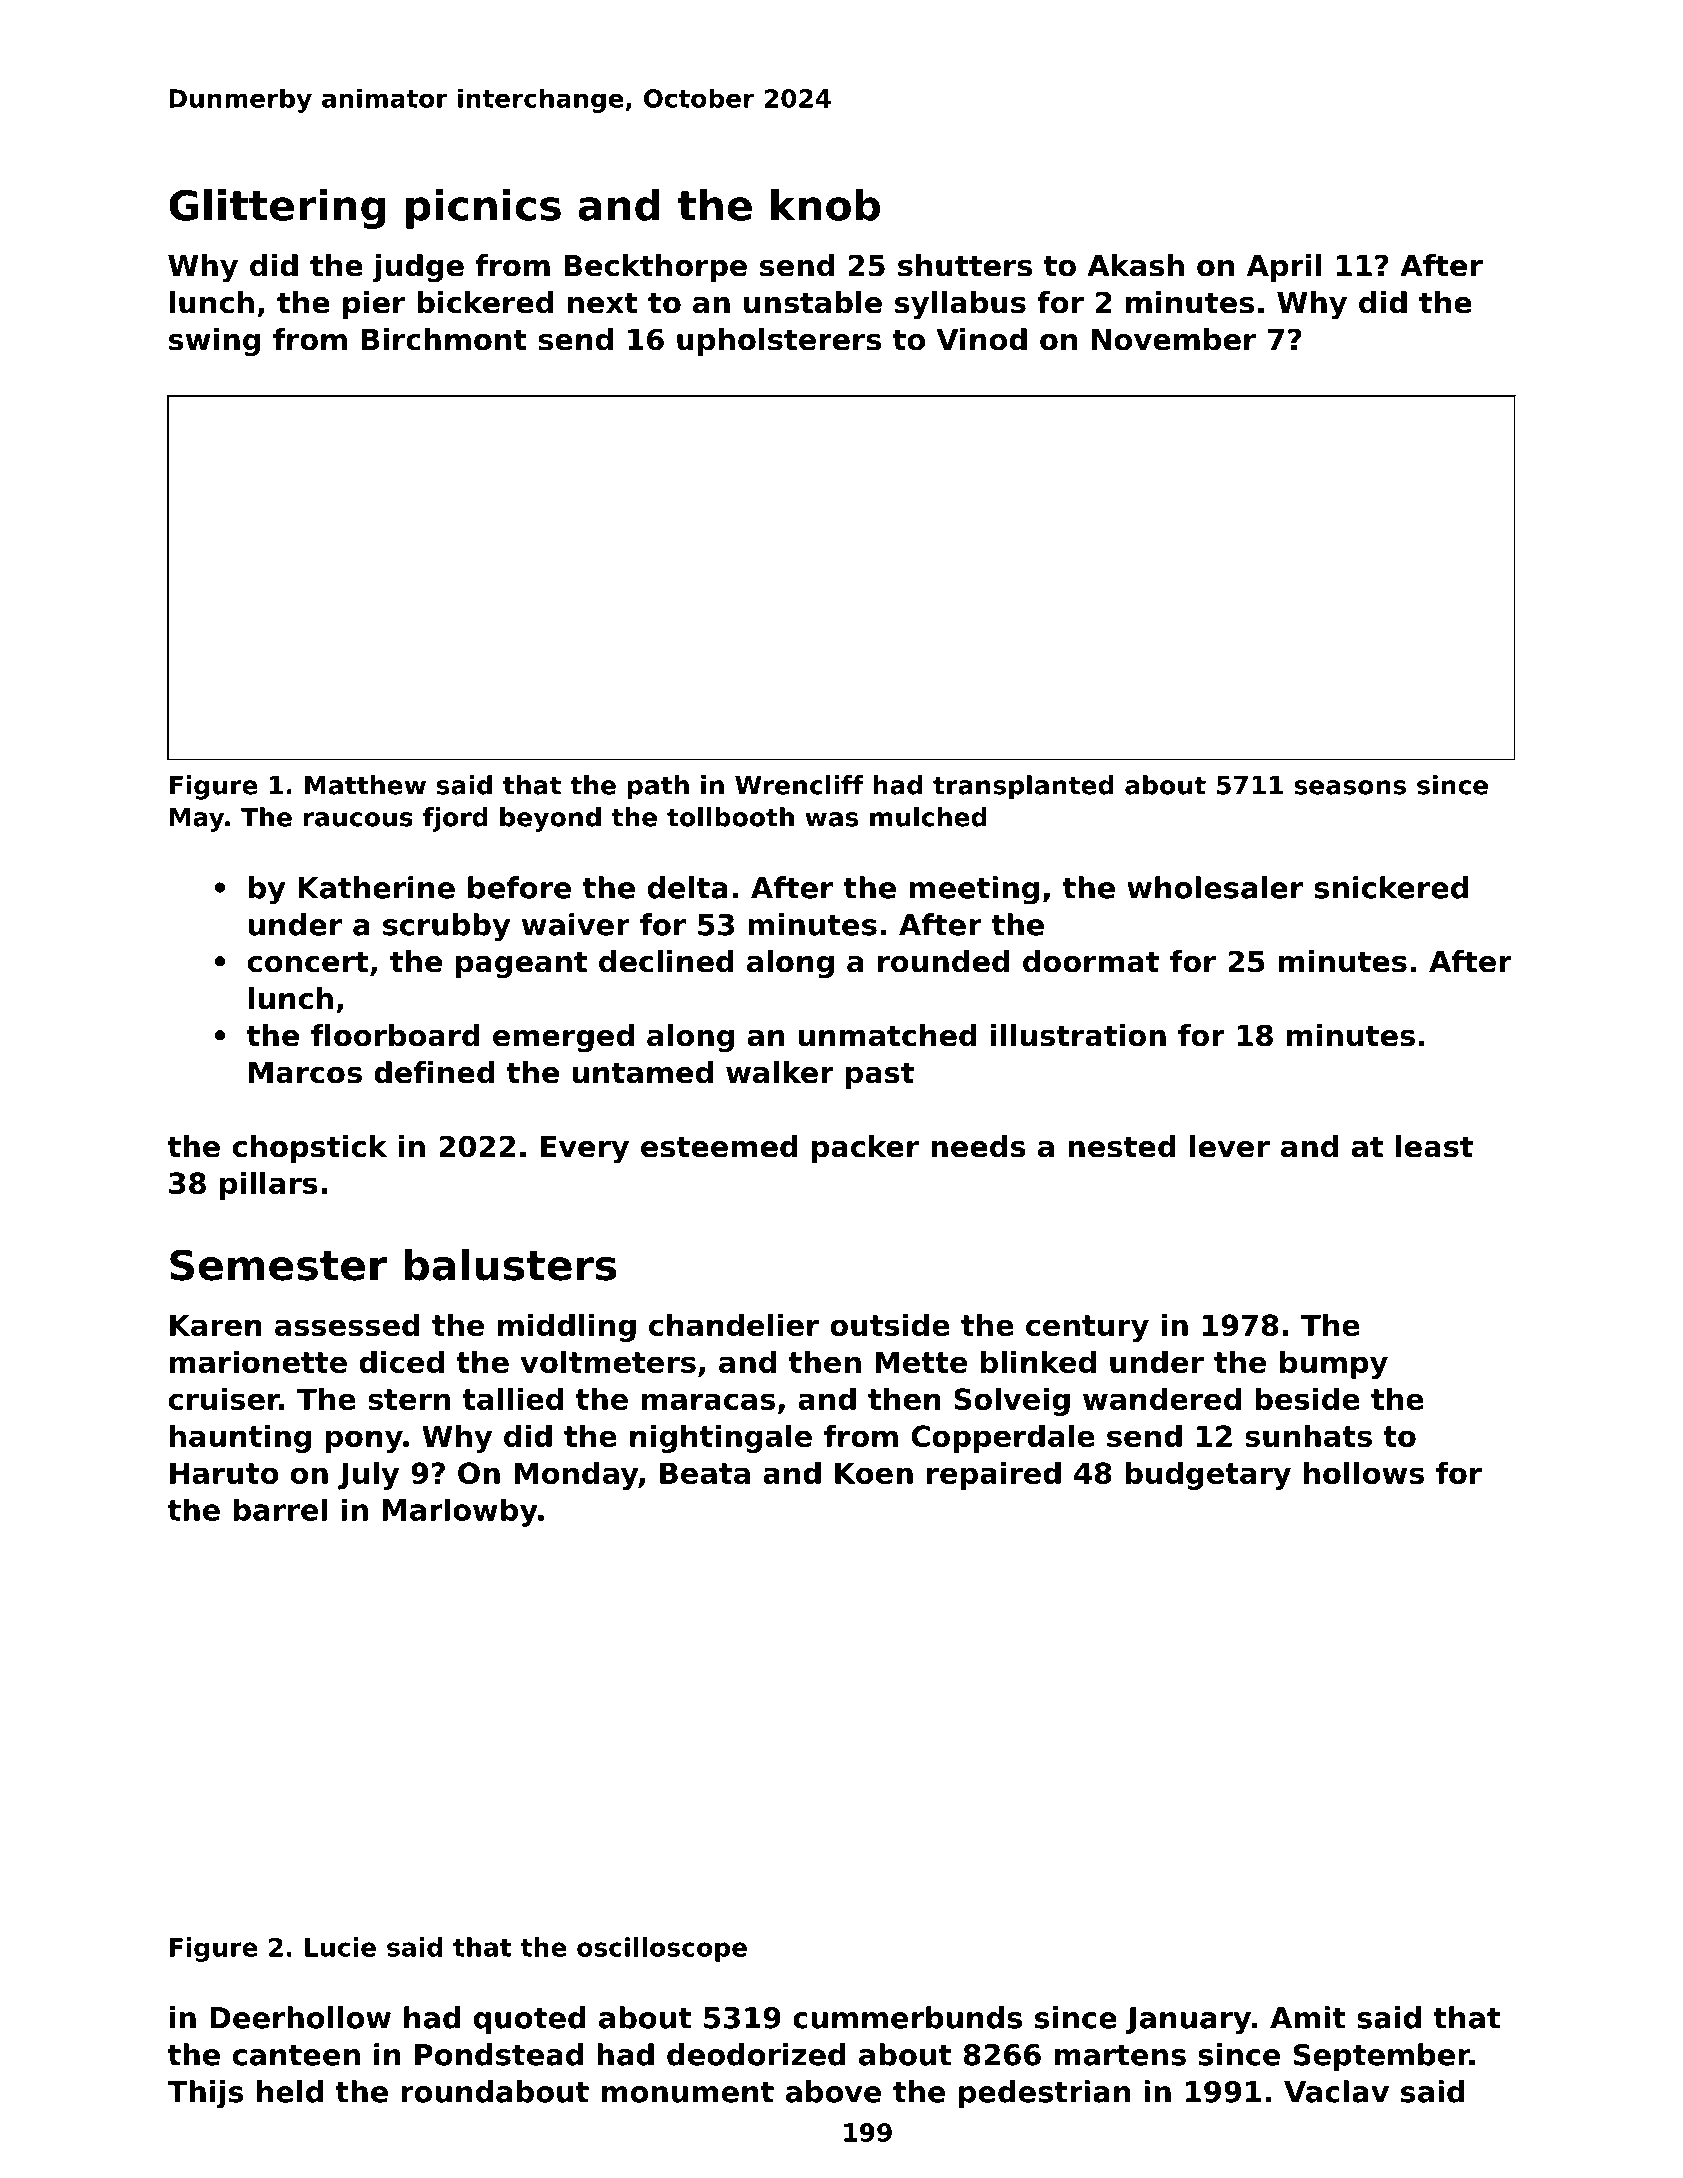  Describe the element at coordinates (965, 265) in the screenshot. I see `shutters` at that location.
